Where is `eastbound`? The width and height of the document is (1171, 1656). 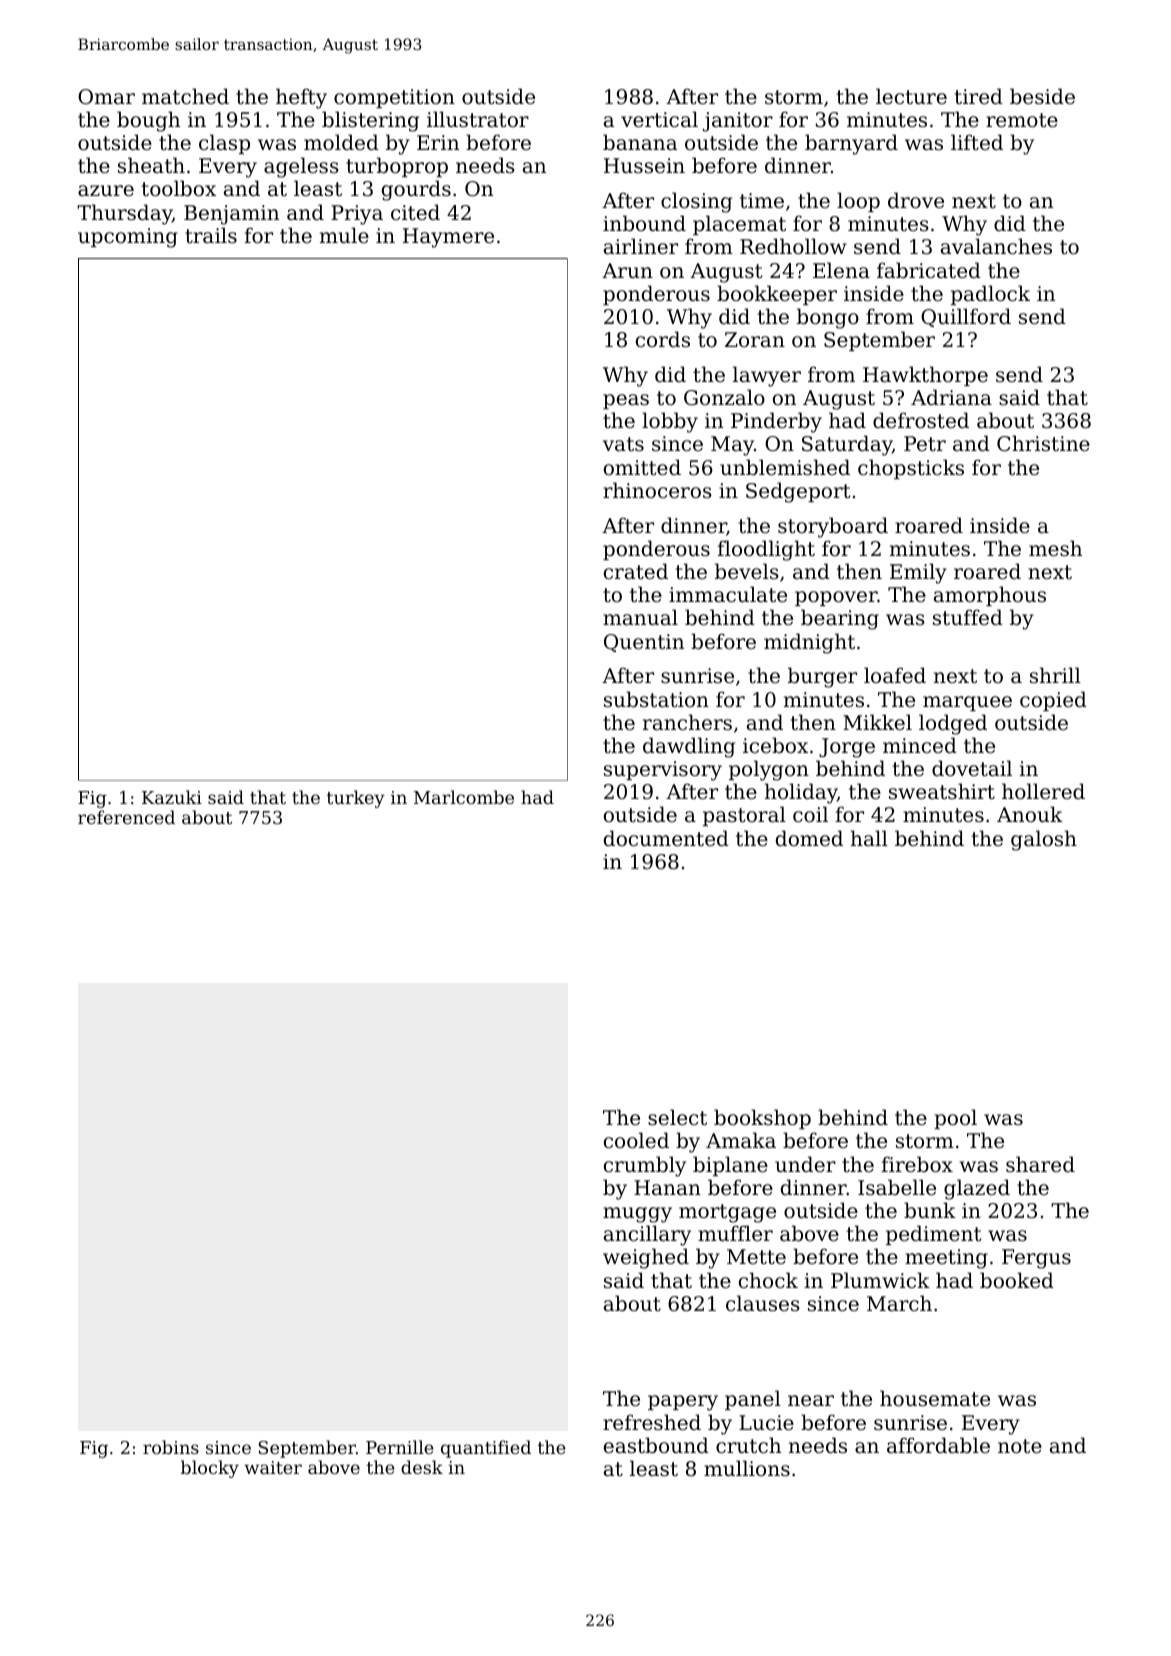
eastbound is located at coordinates (656, 1445).
